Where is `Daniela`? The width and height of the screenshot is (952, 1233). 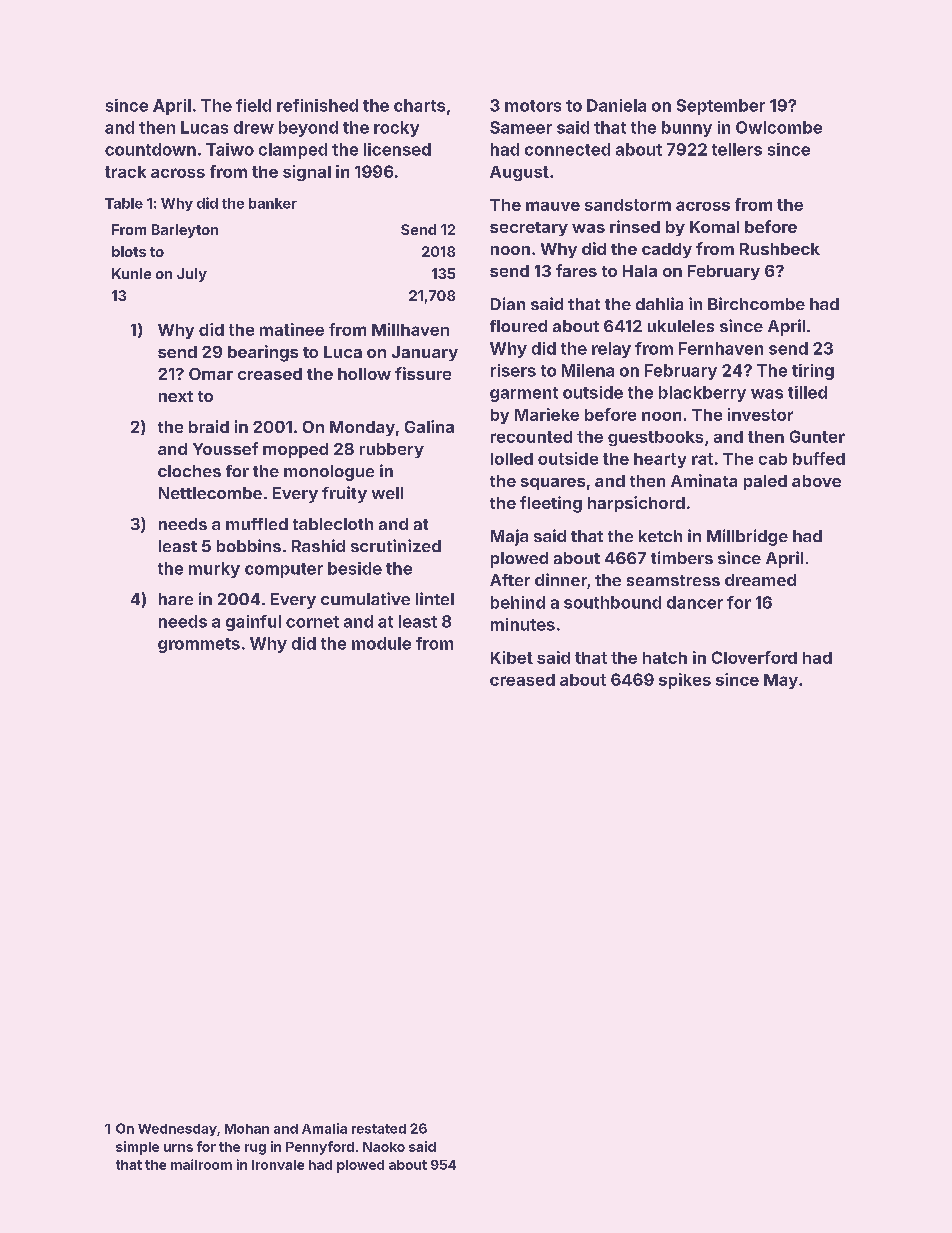 Daniela is located at coordinates (616, 105).
